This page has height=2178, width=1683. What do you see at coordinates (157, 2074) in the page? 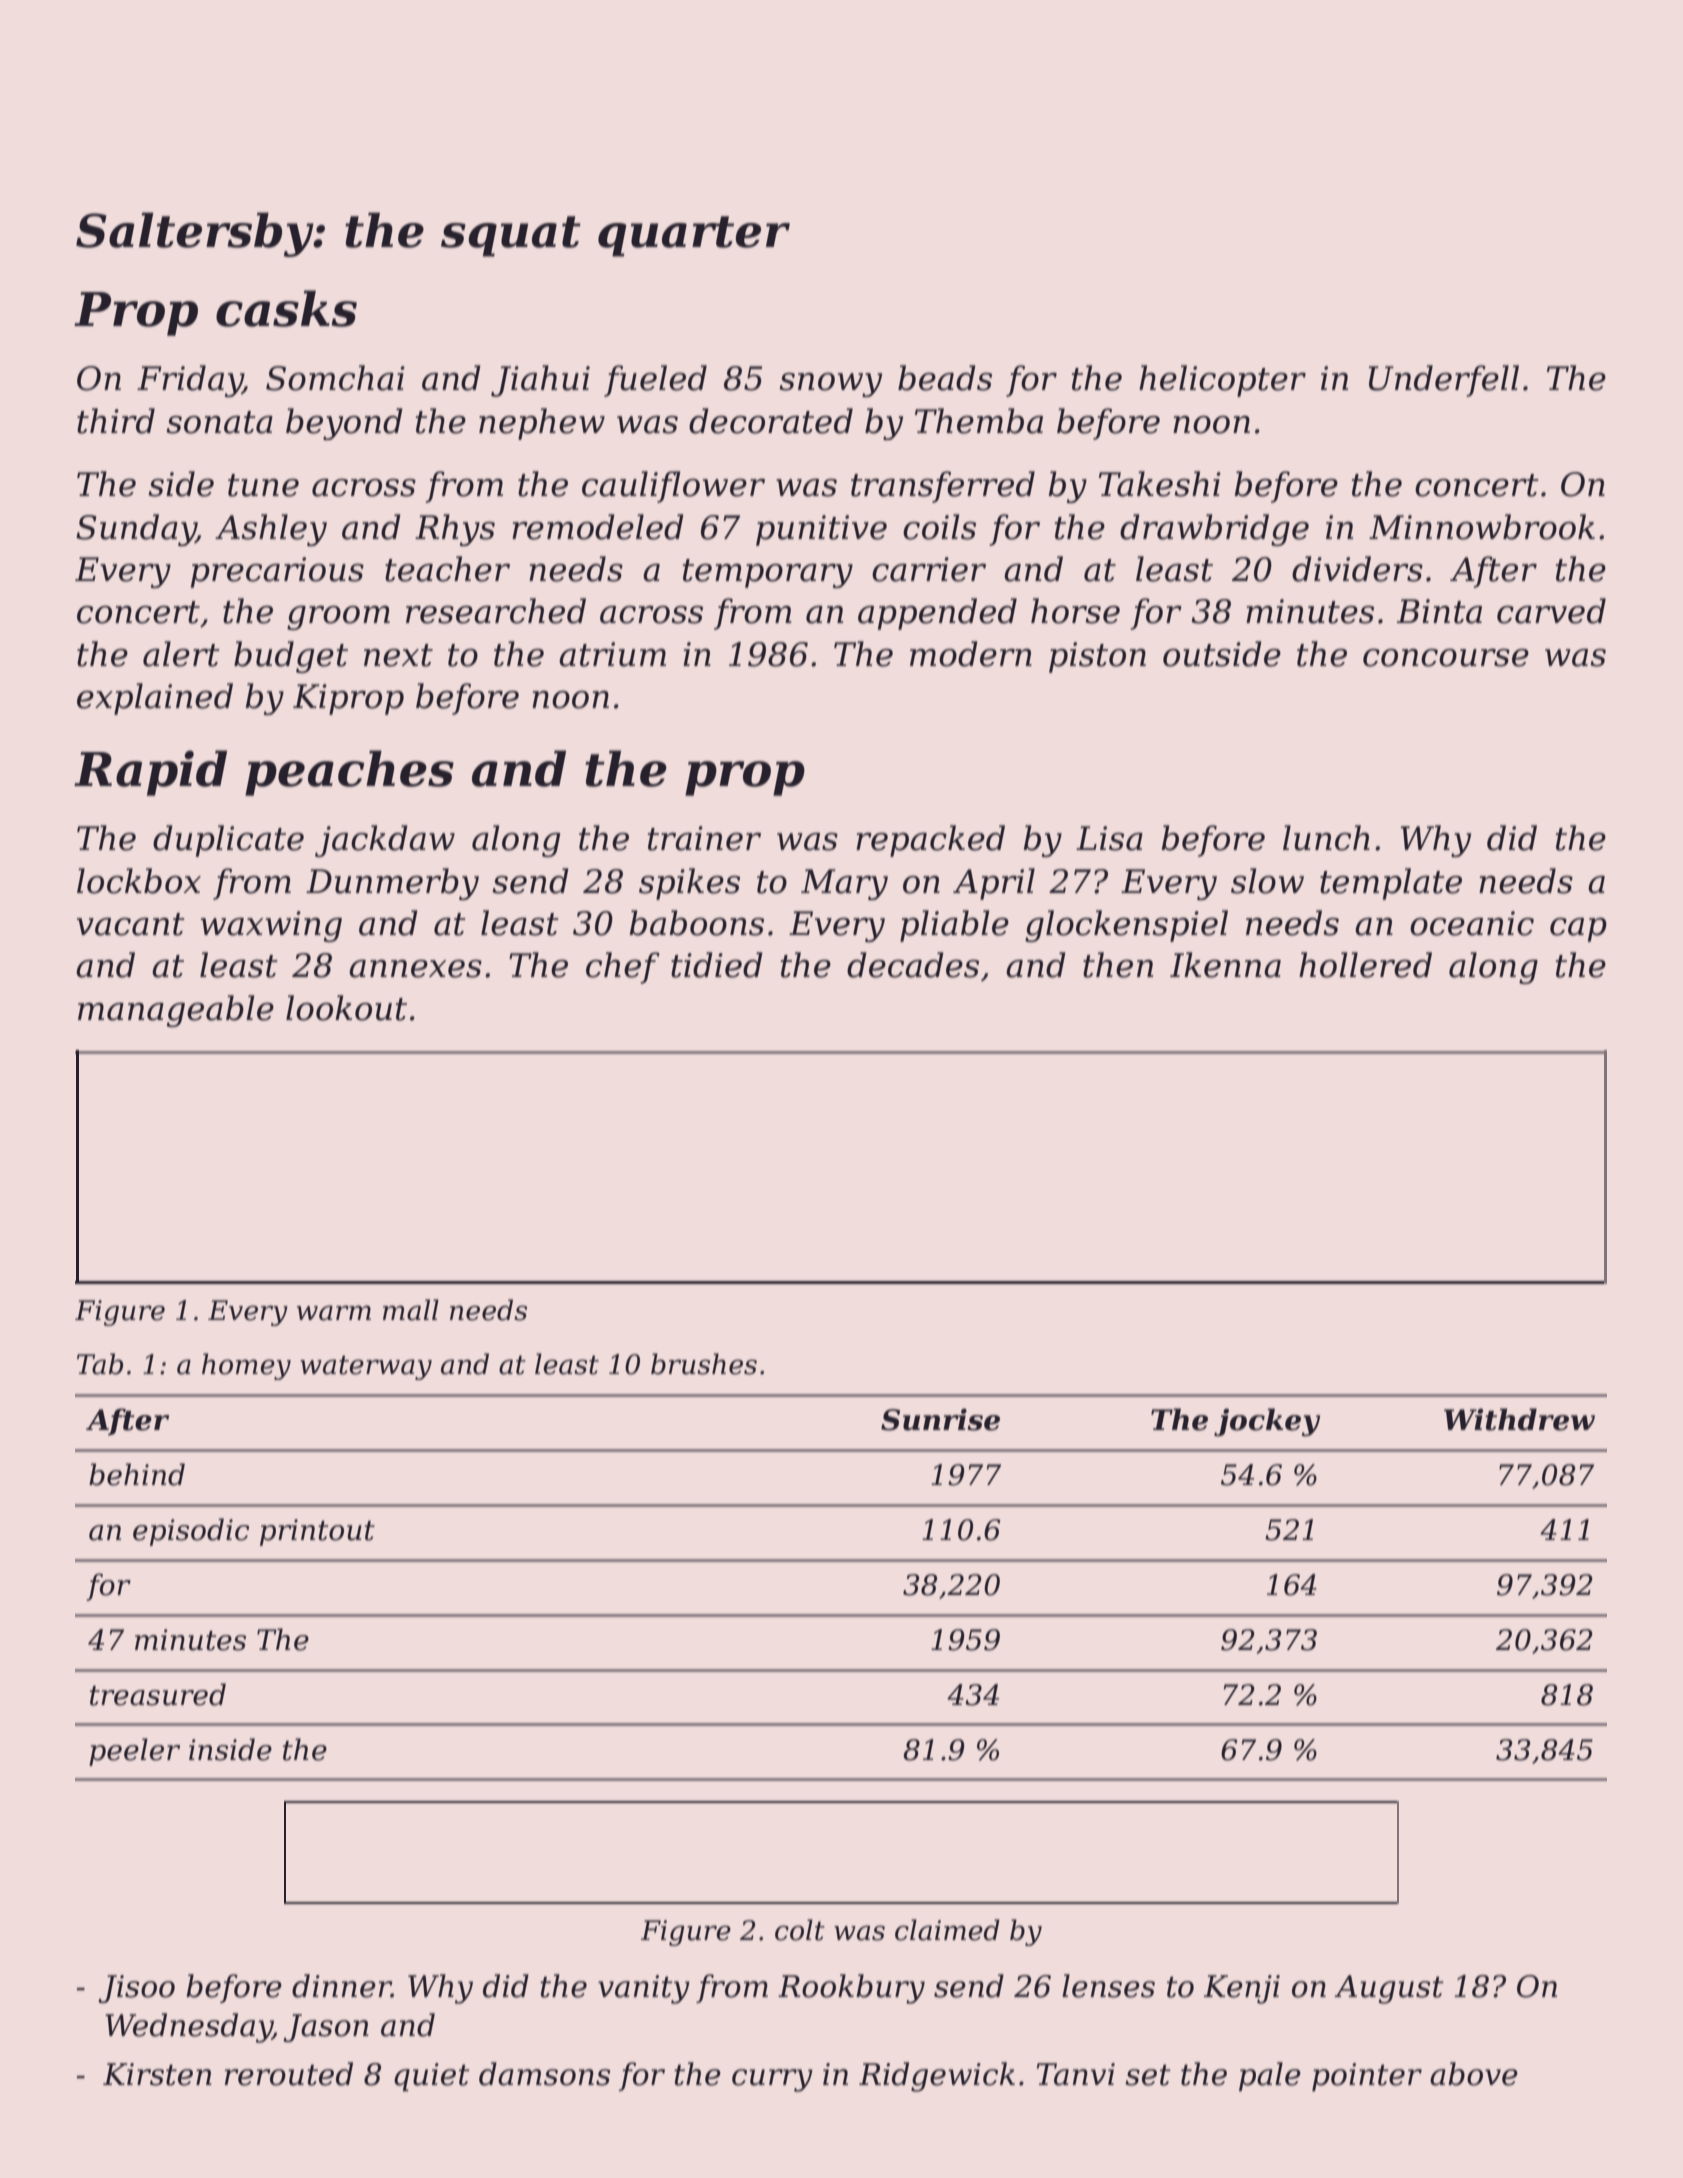
I see `Kirsten` at bounding box center [157, 2074].
